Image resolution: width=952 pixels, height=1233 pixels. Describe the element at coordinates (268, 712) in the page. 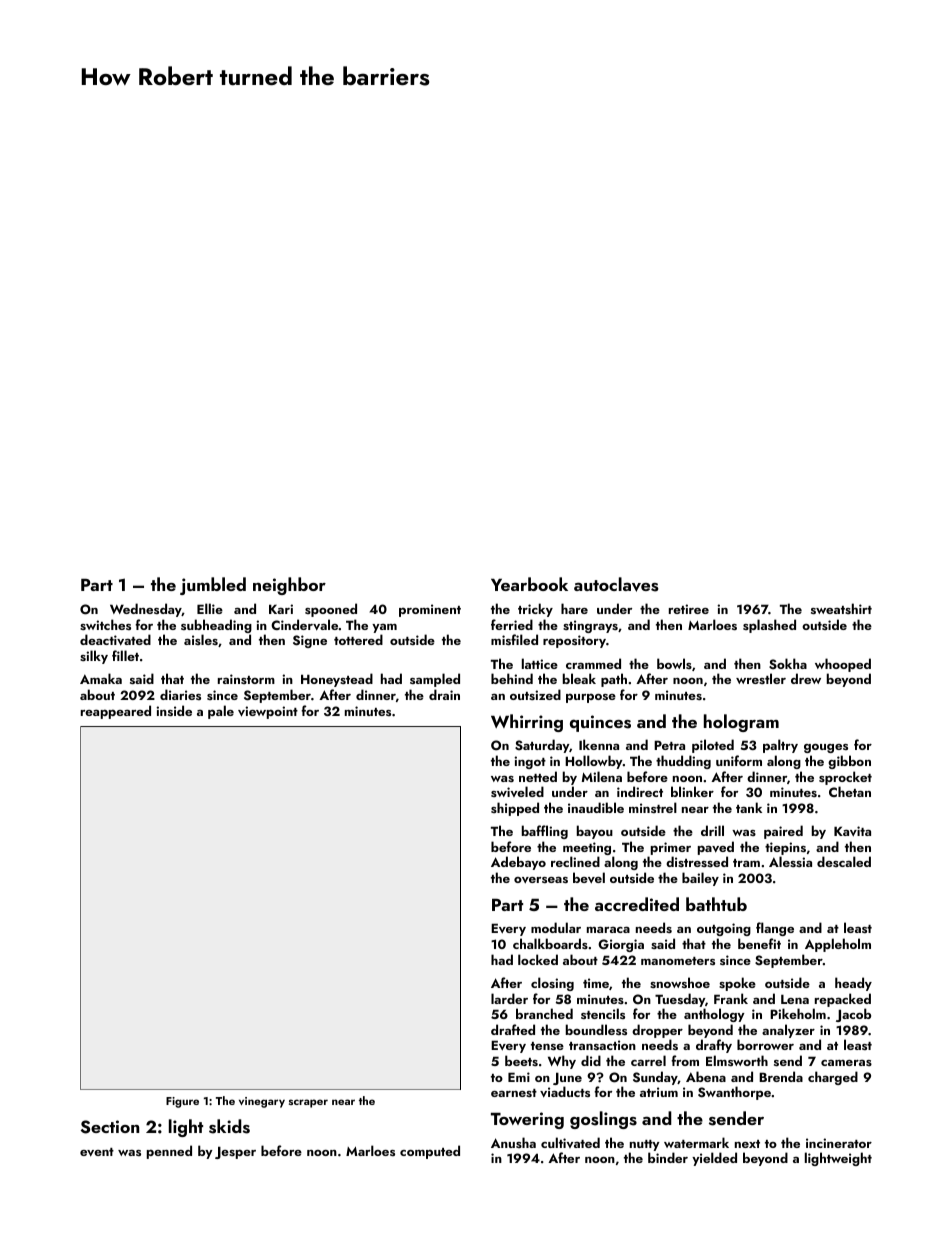

I see `viewpoint` at that location.
